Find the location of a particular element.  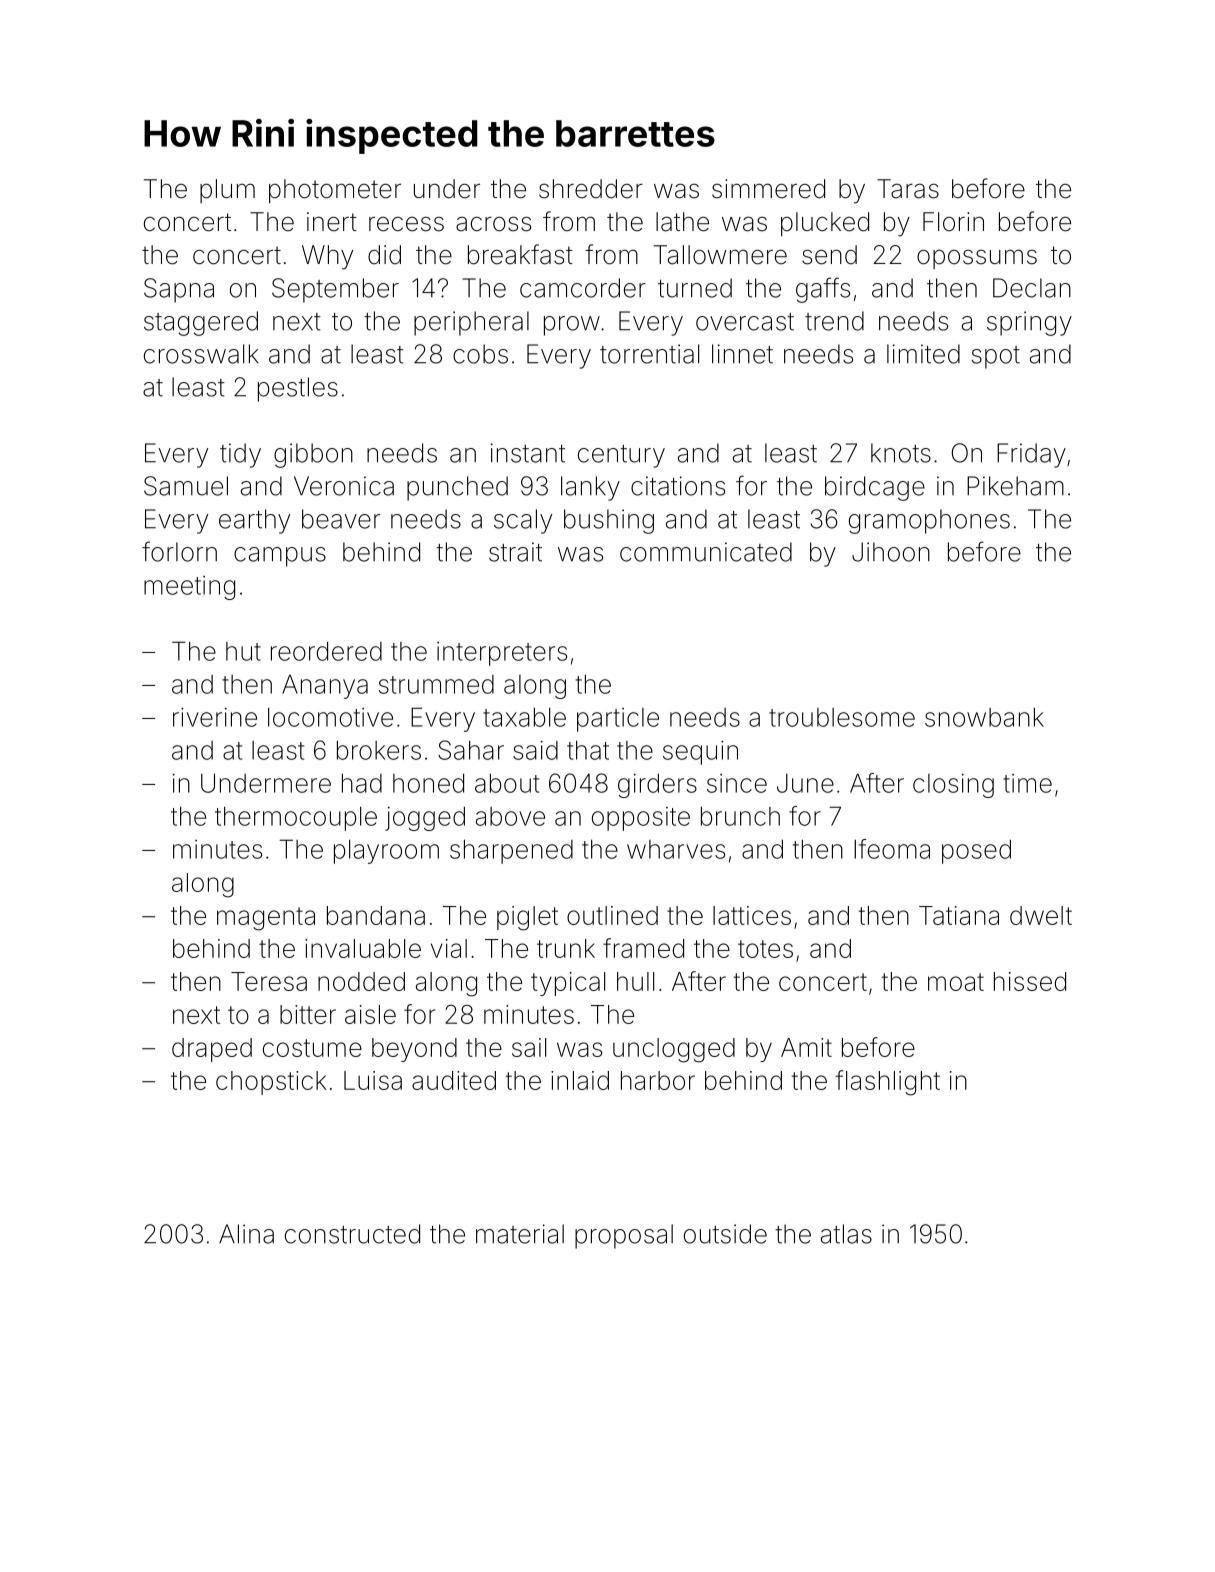

plum is located at coordinates (227, 191).
